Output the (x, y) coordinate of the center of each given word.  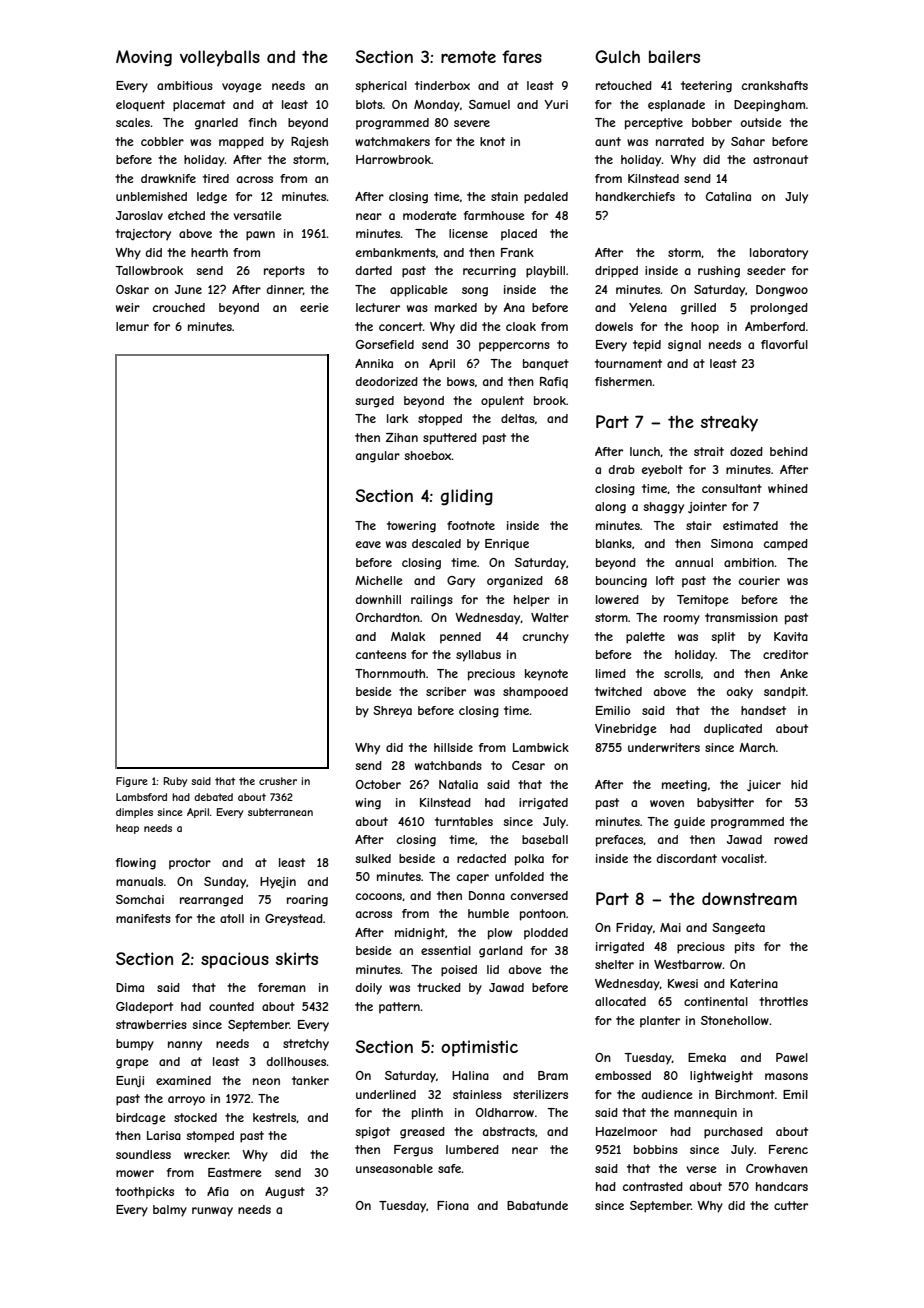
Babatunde (537, 1205)
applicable (419, 291)
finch (263, 122)
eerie (314, 307)
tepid (647, 346)
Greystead (294, 920)
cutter (791, 1205)
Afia (218, 1191)
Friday (634, 929)
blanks (614, 543)
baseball (545, 839)
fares (522, 56)
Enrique (507, 544)
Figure (132, 782)
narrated (680, 141)
